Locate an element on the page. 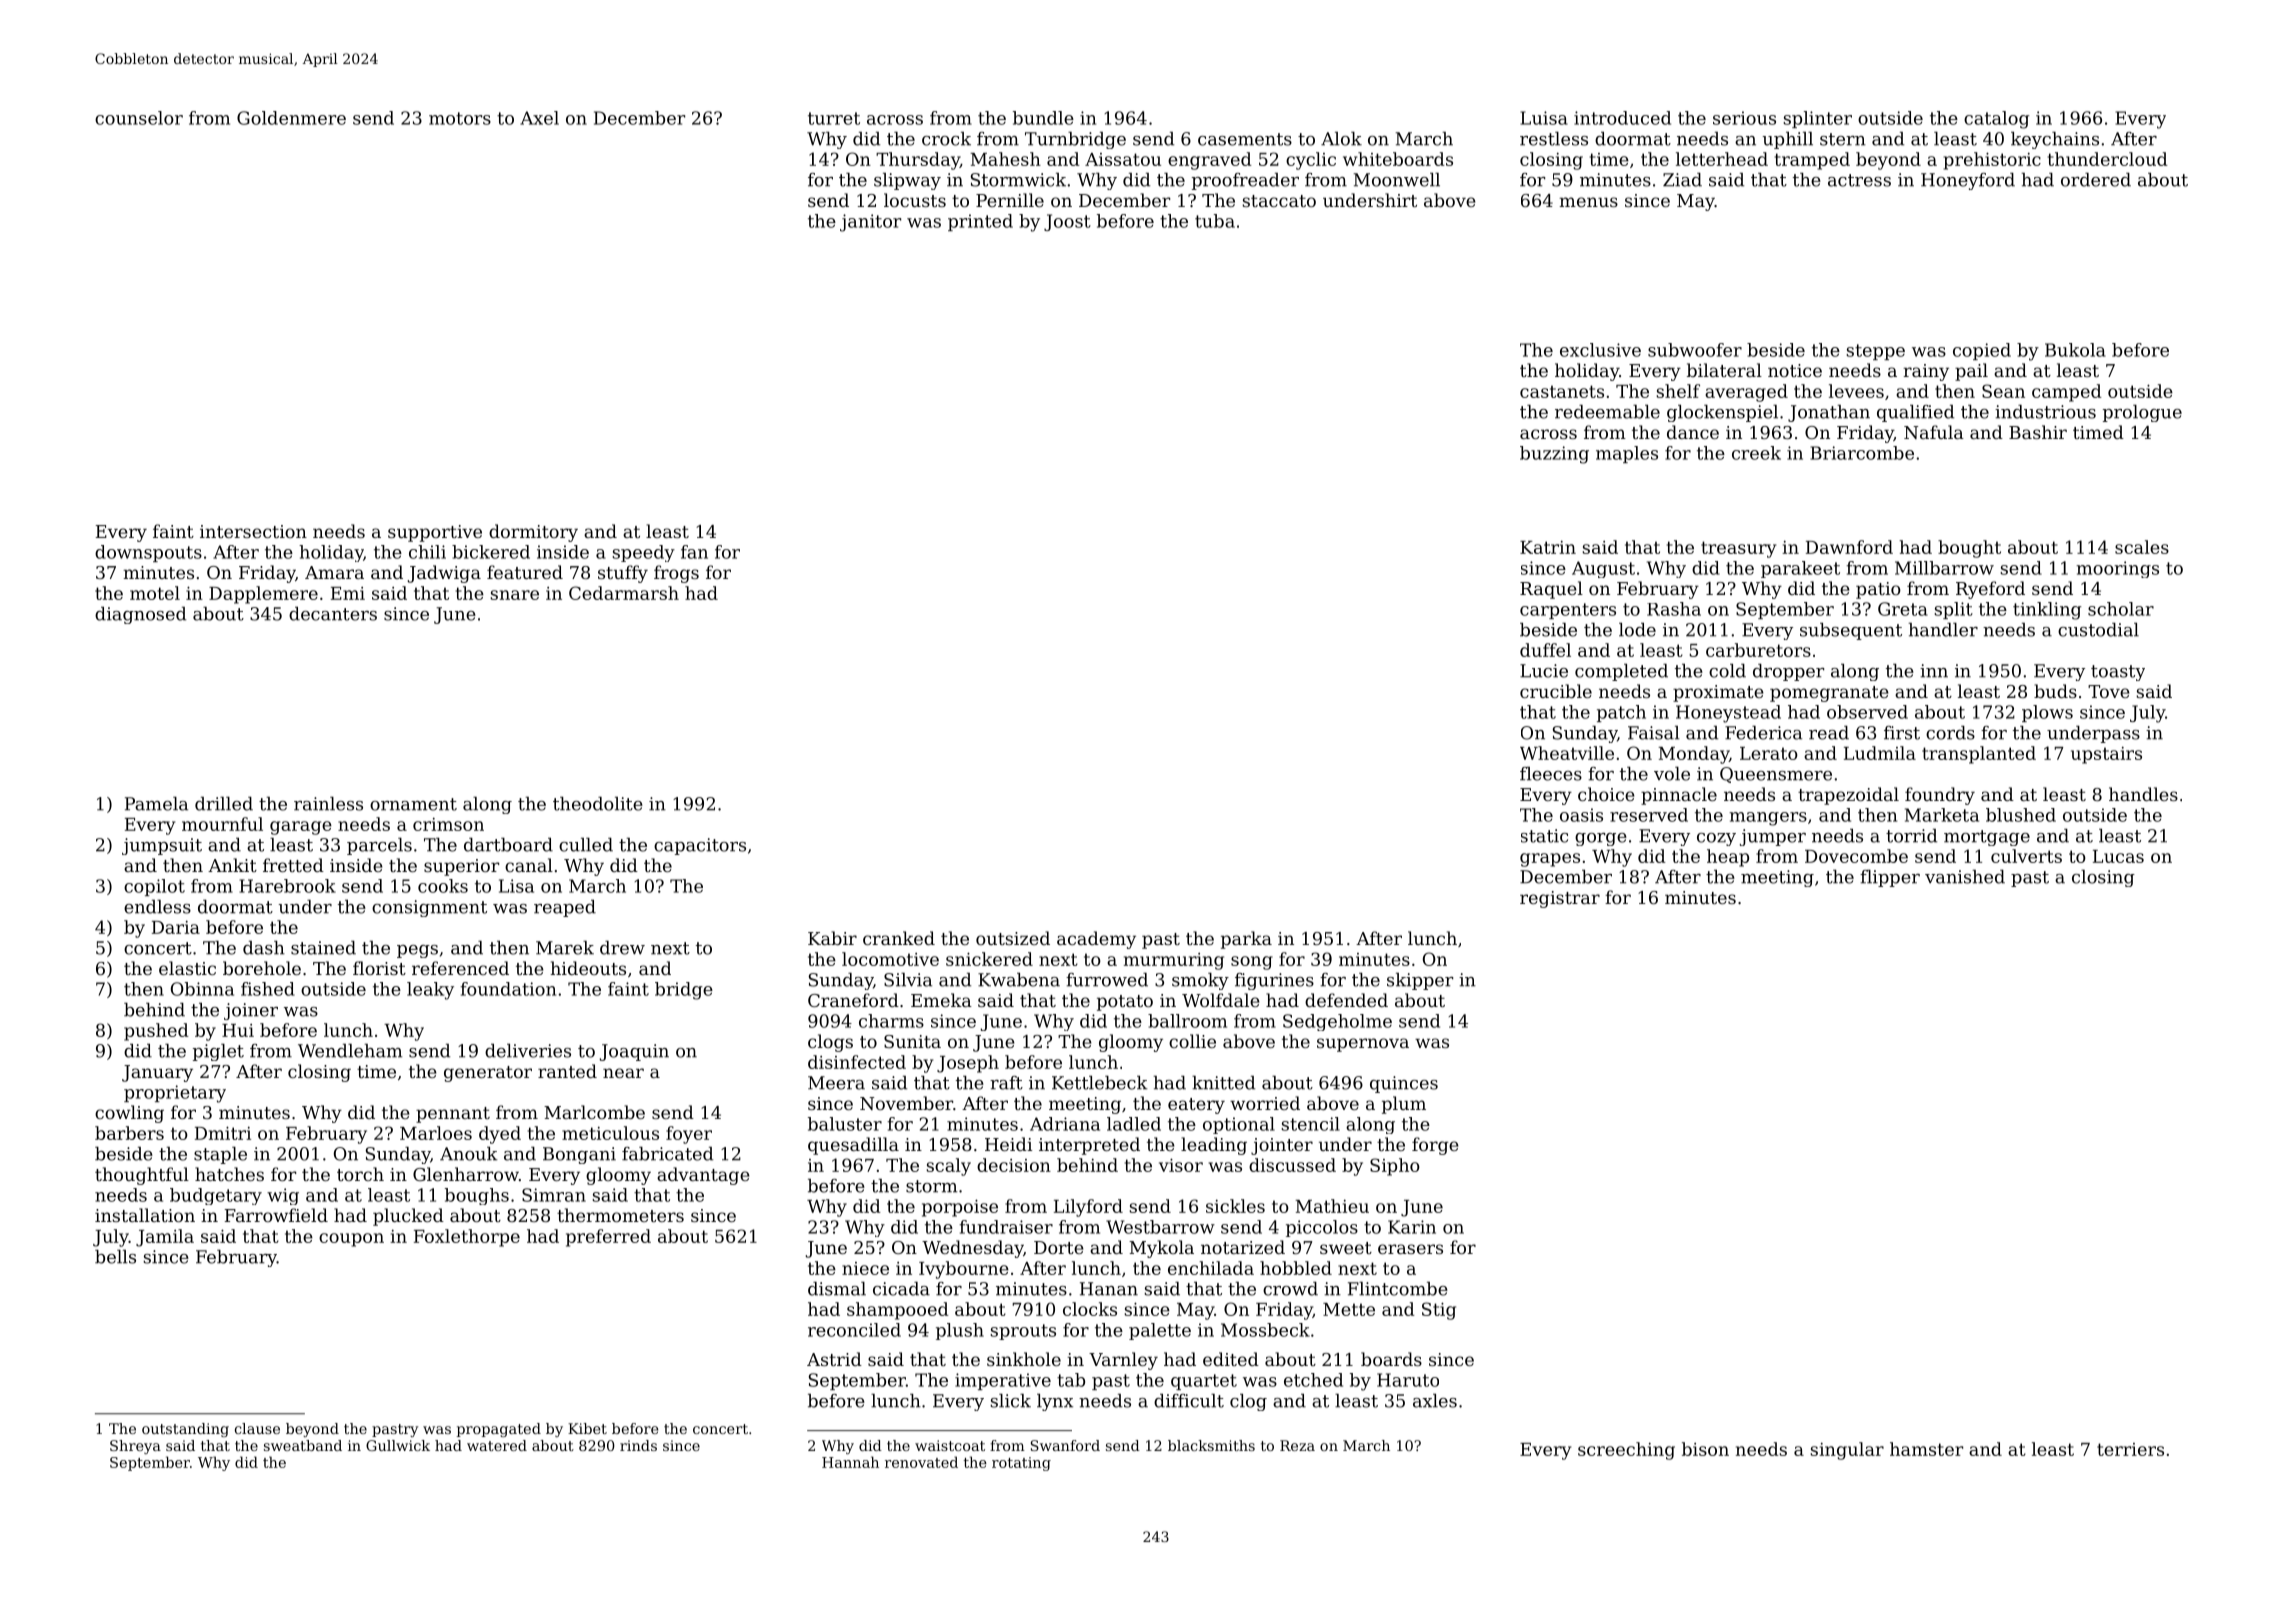 This page has width=2285, height=1616. watered is located at coordinates (497, 1445).
